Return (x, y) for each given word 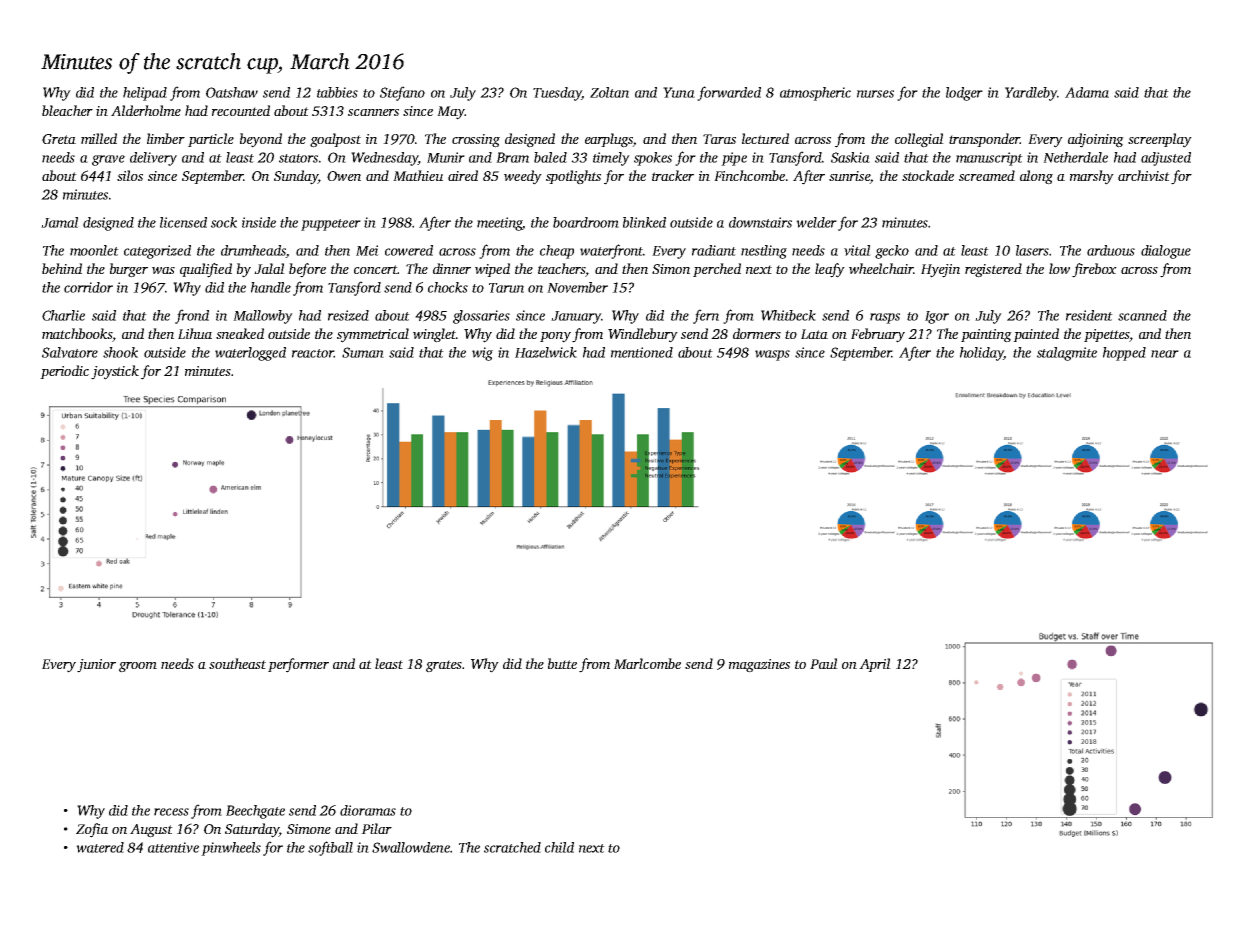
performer (298, 665)
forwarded (729, 93)
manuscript (989, 159)
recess (171, 812)
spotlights (573, 177)
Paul (824, 663)
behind (62, 268)
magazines (759, 666)
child (559, 847)
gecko (892, 252)
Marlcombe (647, 663)
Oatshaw (232, 92)
